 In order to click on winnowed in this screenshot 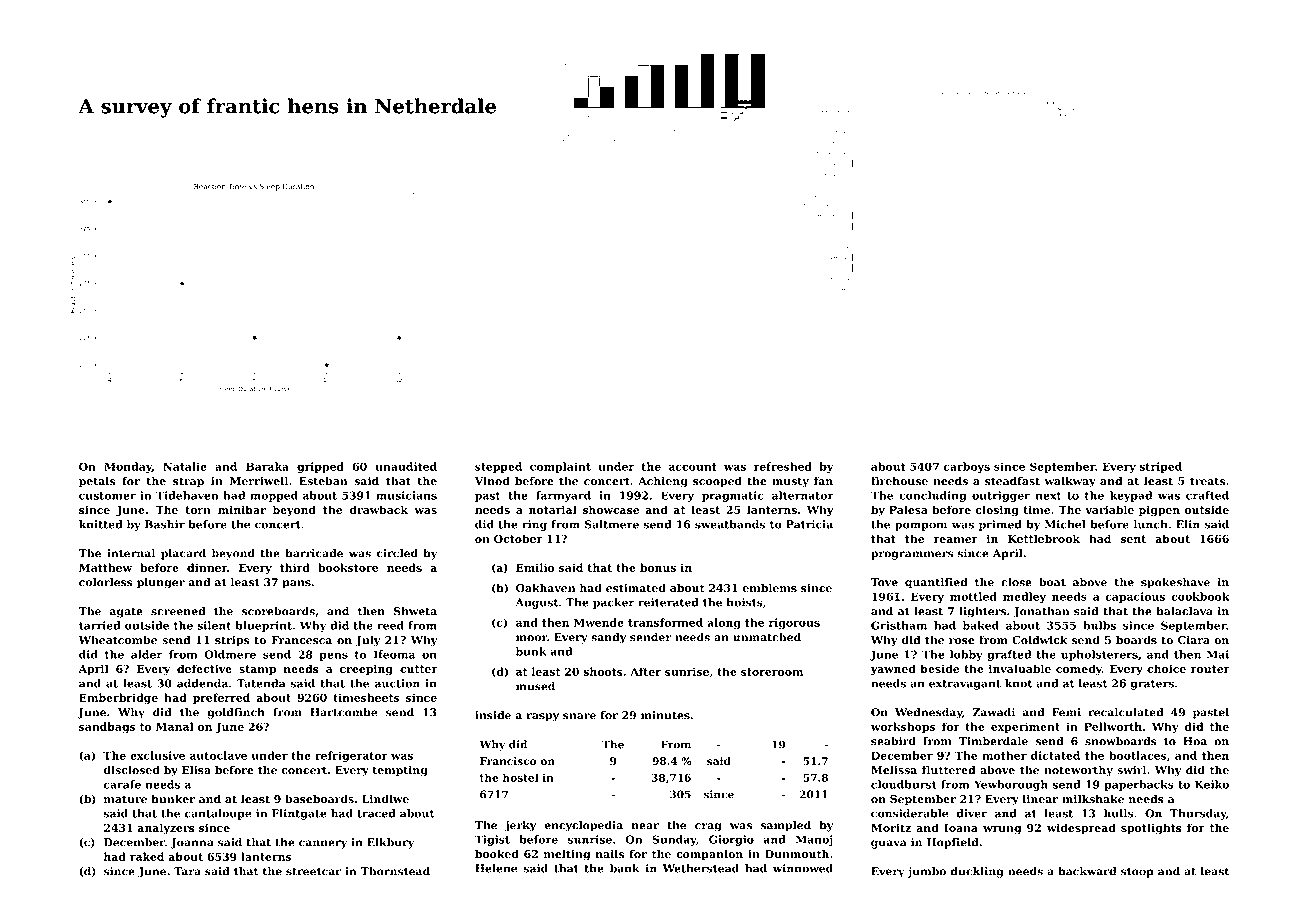, I will do `click(803, 868)`.
